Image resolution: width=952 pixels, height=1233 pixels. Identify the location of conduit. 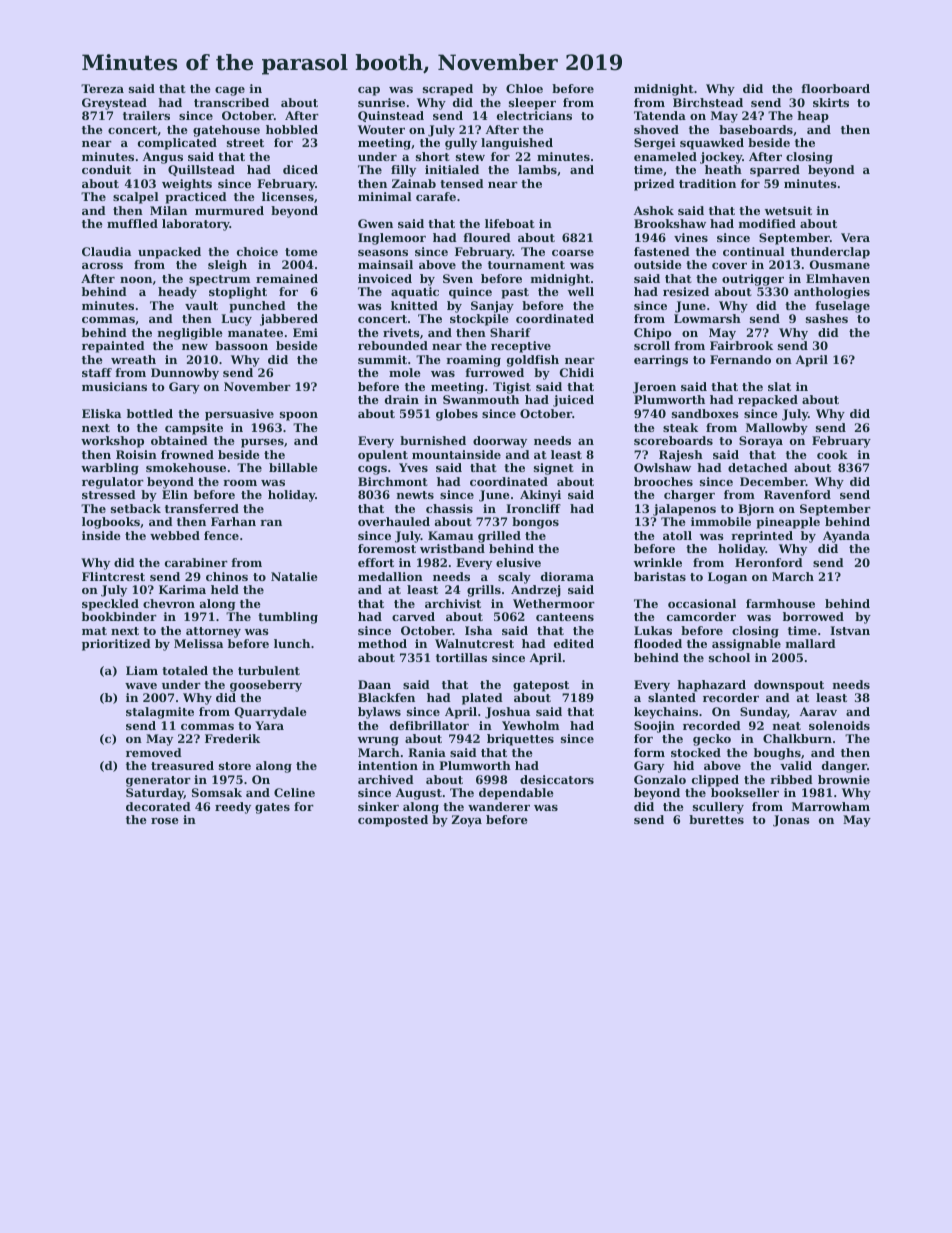
(106, 169).
